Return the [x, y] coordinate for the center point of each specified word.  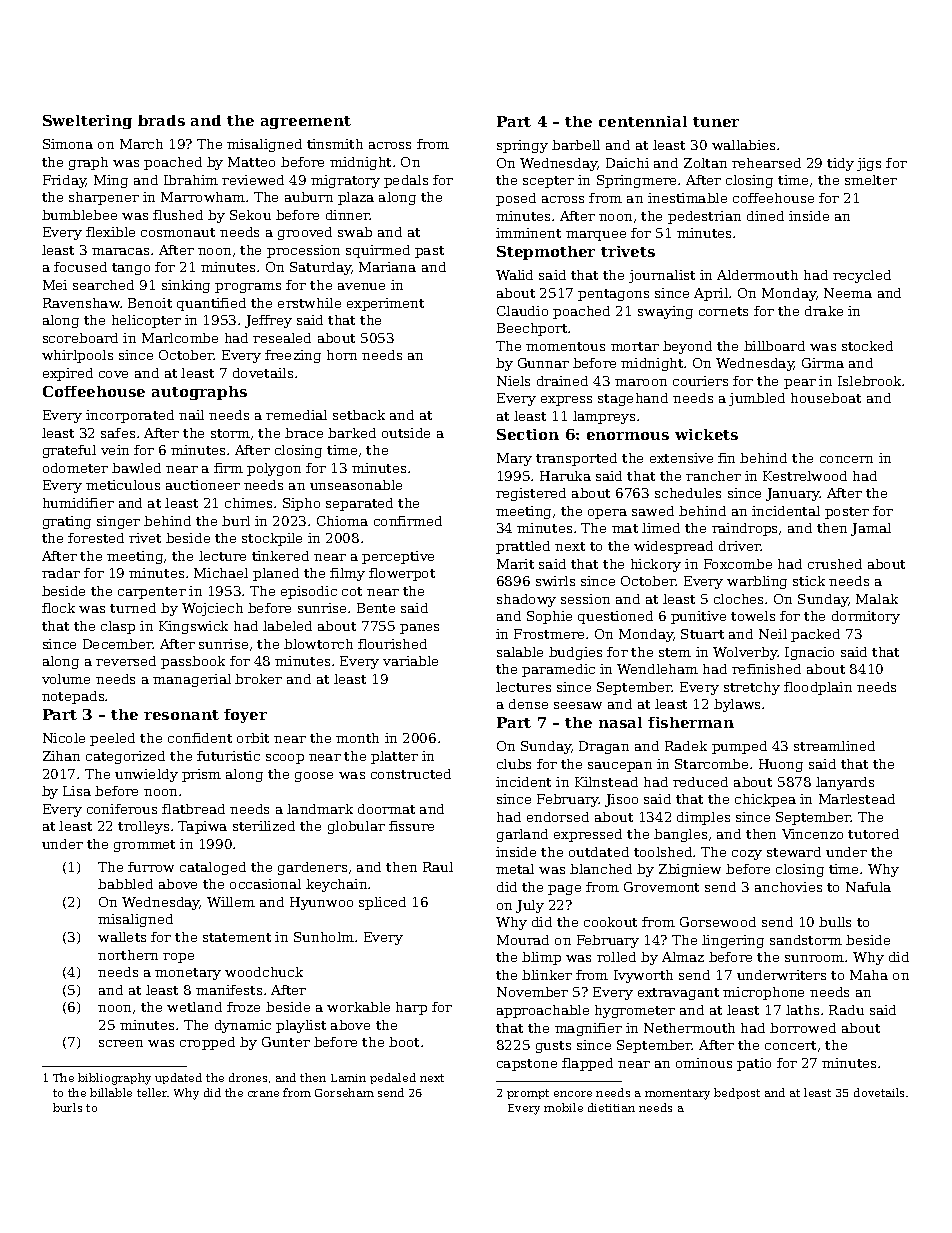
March [141, 144]
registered [531, 494]
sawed [653, 511]
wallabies [743, 145]
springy [522, 146]
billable [111, 1092]
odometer [75, 468]
